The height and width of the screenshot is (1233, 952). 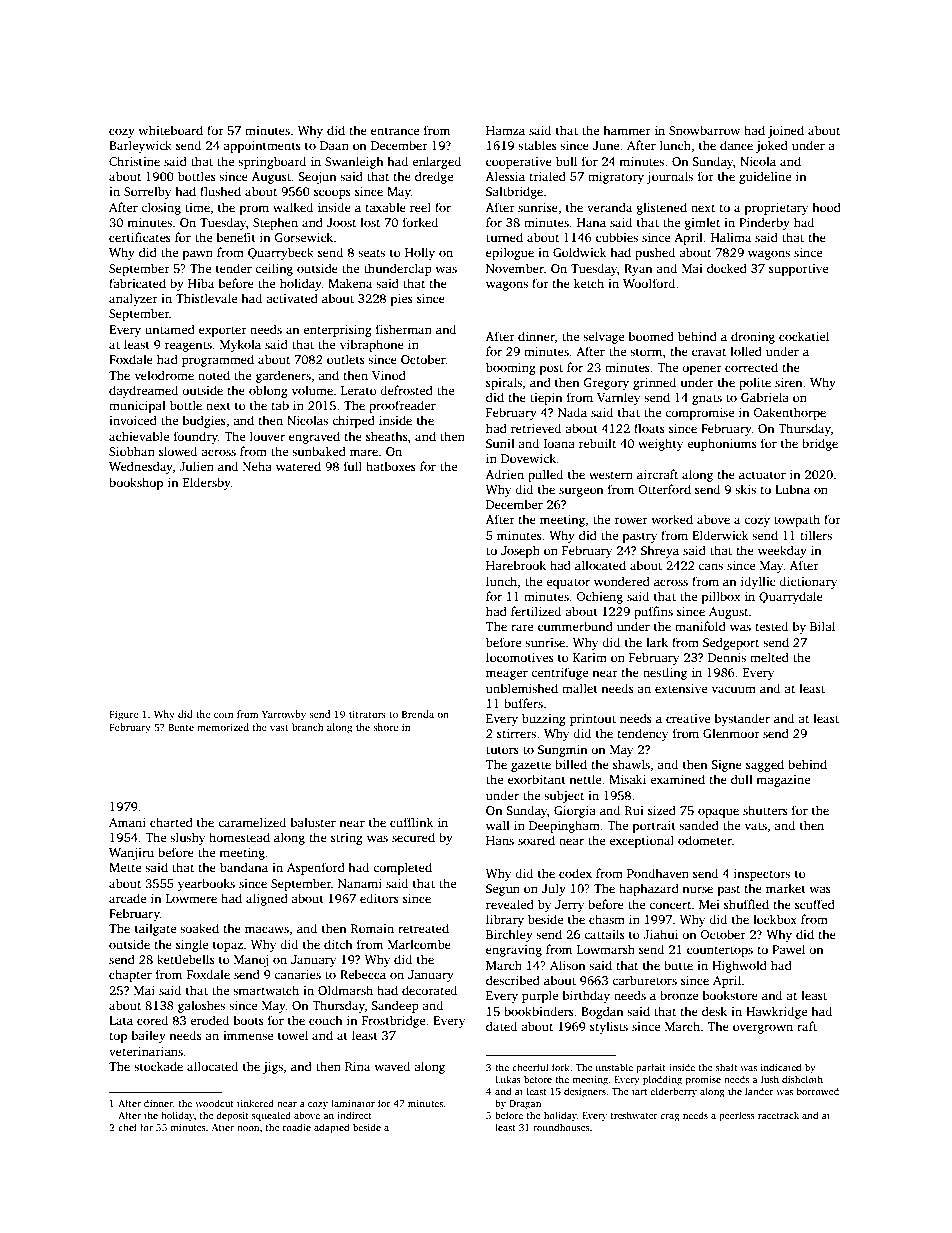 I want to click on indirect, so click(x=354, y=1115).
